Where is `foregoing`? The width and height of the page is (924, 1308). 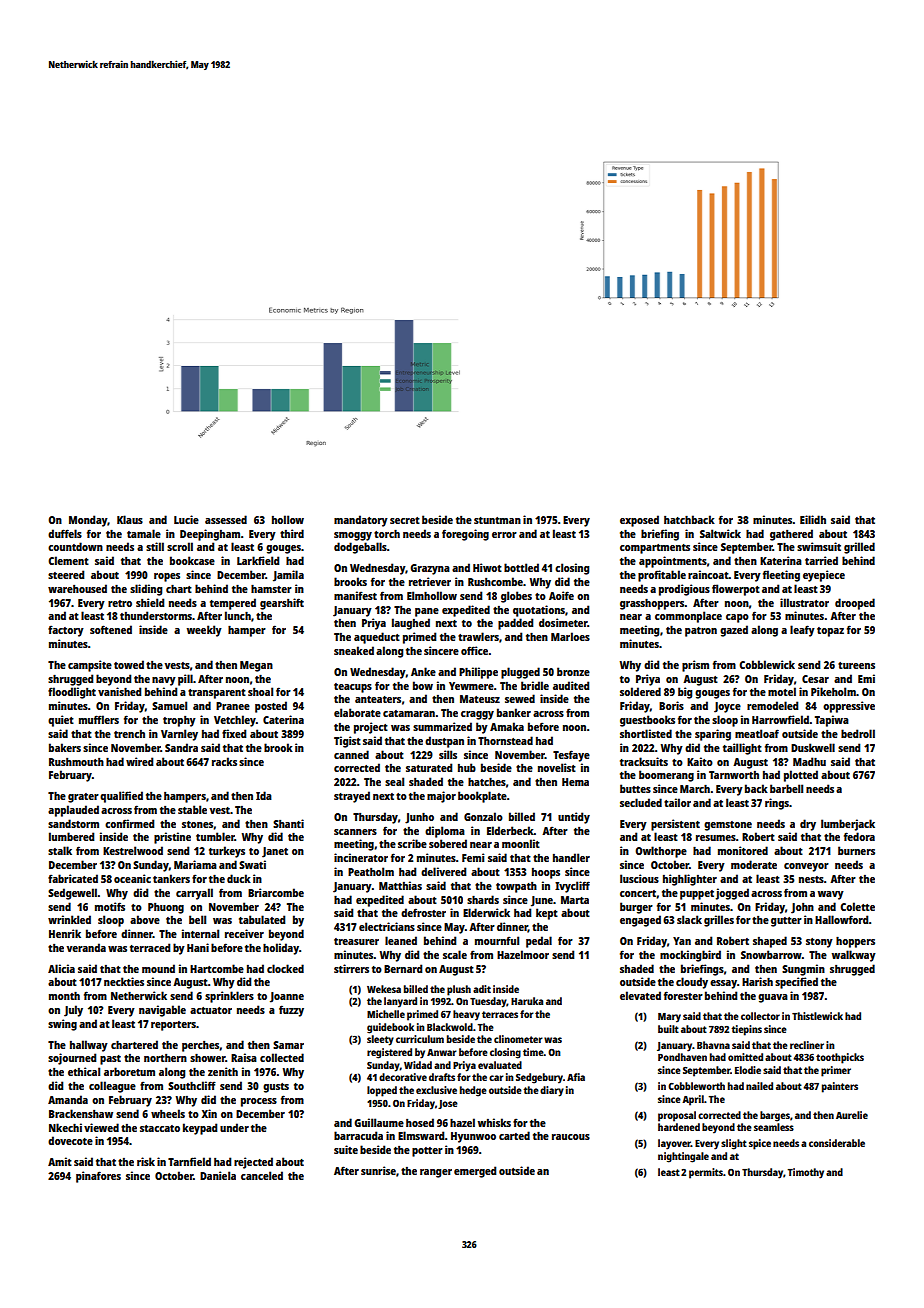
foregoing is located at coordinates (465, 535).
